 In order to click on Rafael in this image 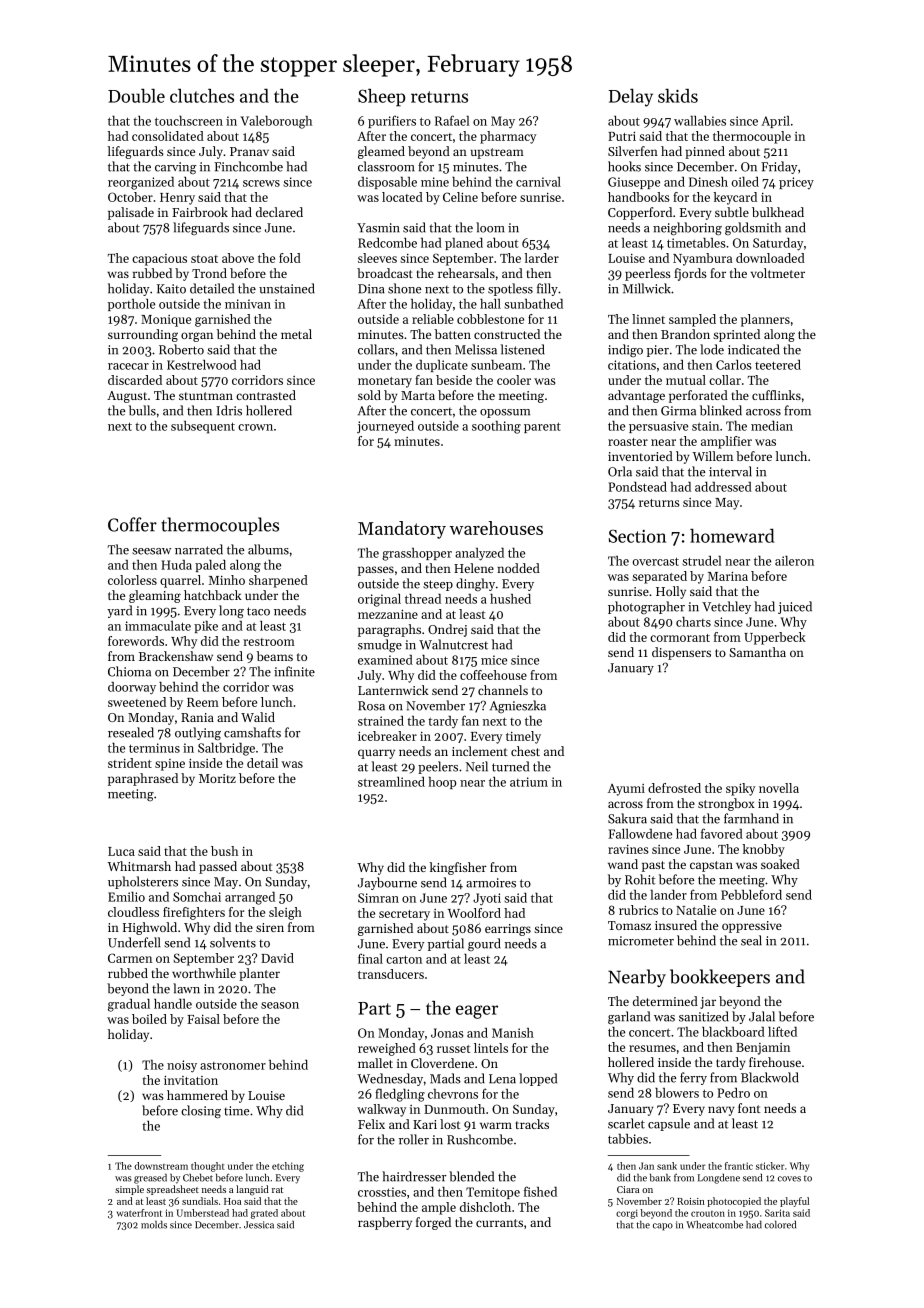, I will do `click(452, 120)`.
